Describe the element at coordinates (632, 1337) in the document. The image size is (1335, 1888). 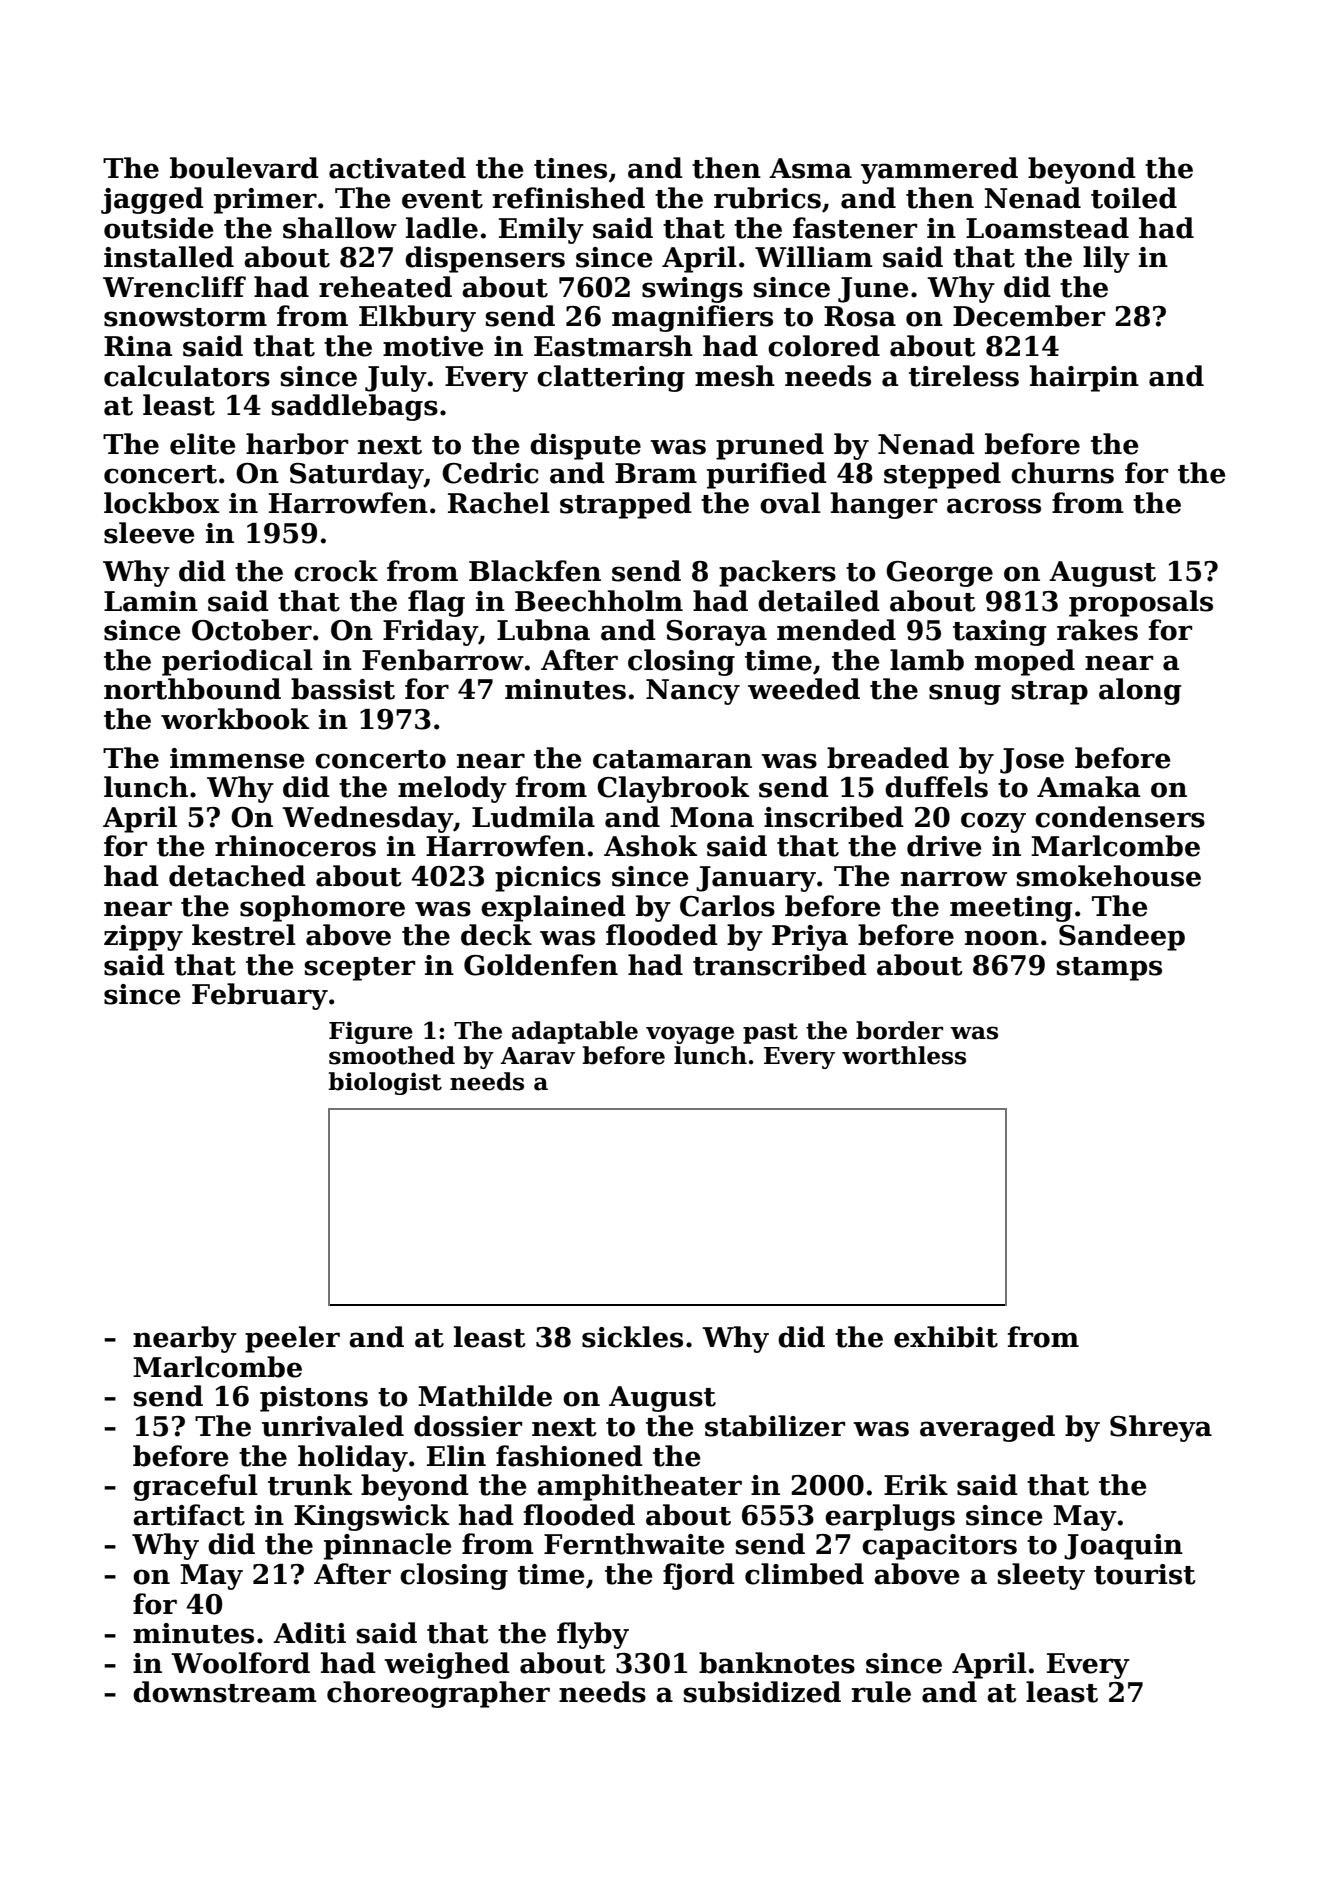
I see `sickles` at that location.
